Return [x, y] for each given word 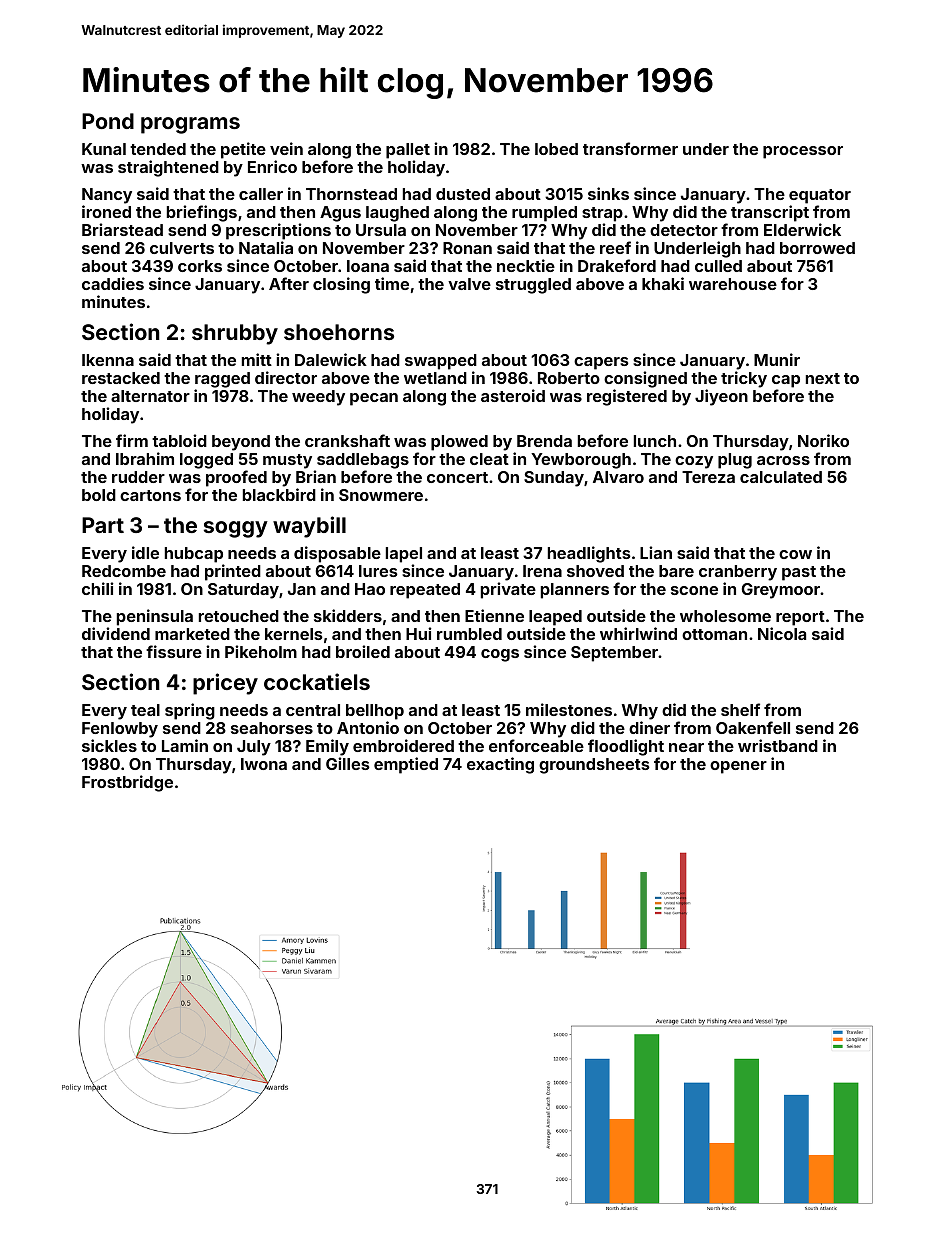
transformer [630, 148]
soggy [236, 529]
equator [820, 196]
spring [190, 711]
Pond [108, 121]
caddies [113, 283]
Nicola [782, 633]
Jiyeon [721, 397]
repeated [425, 591]
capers [601, 363]
